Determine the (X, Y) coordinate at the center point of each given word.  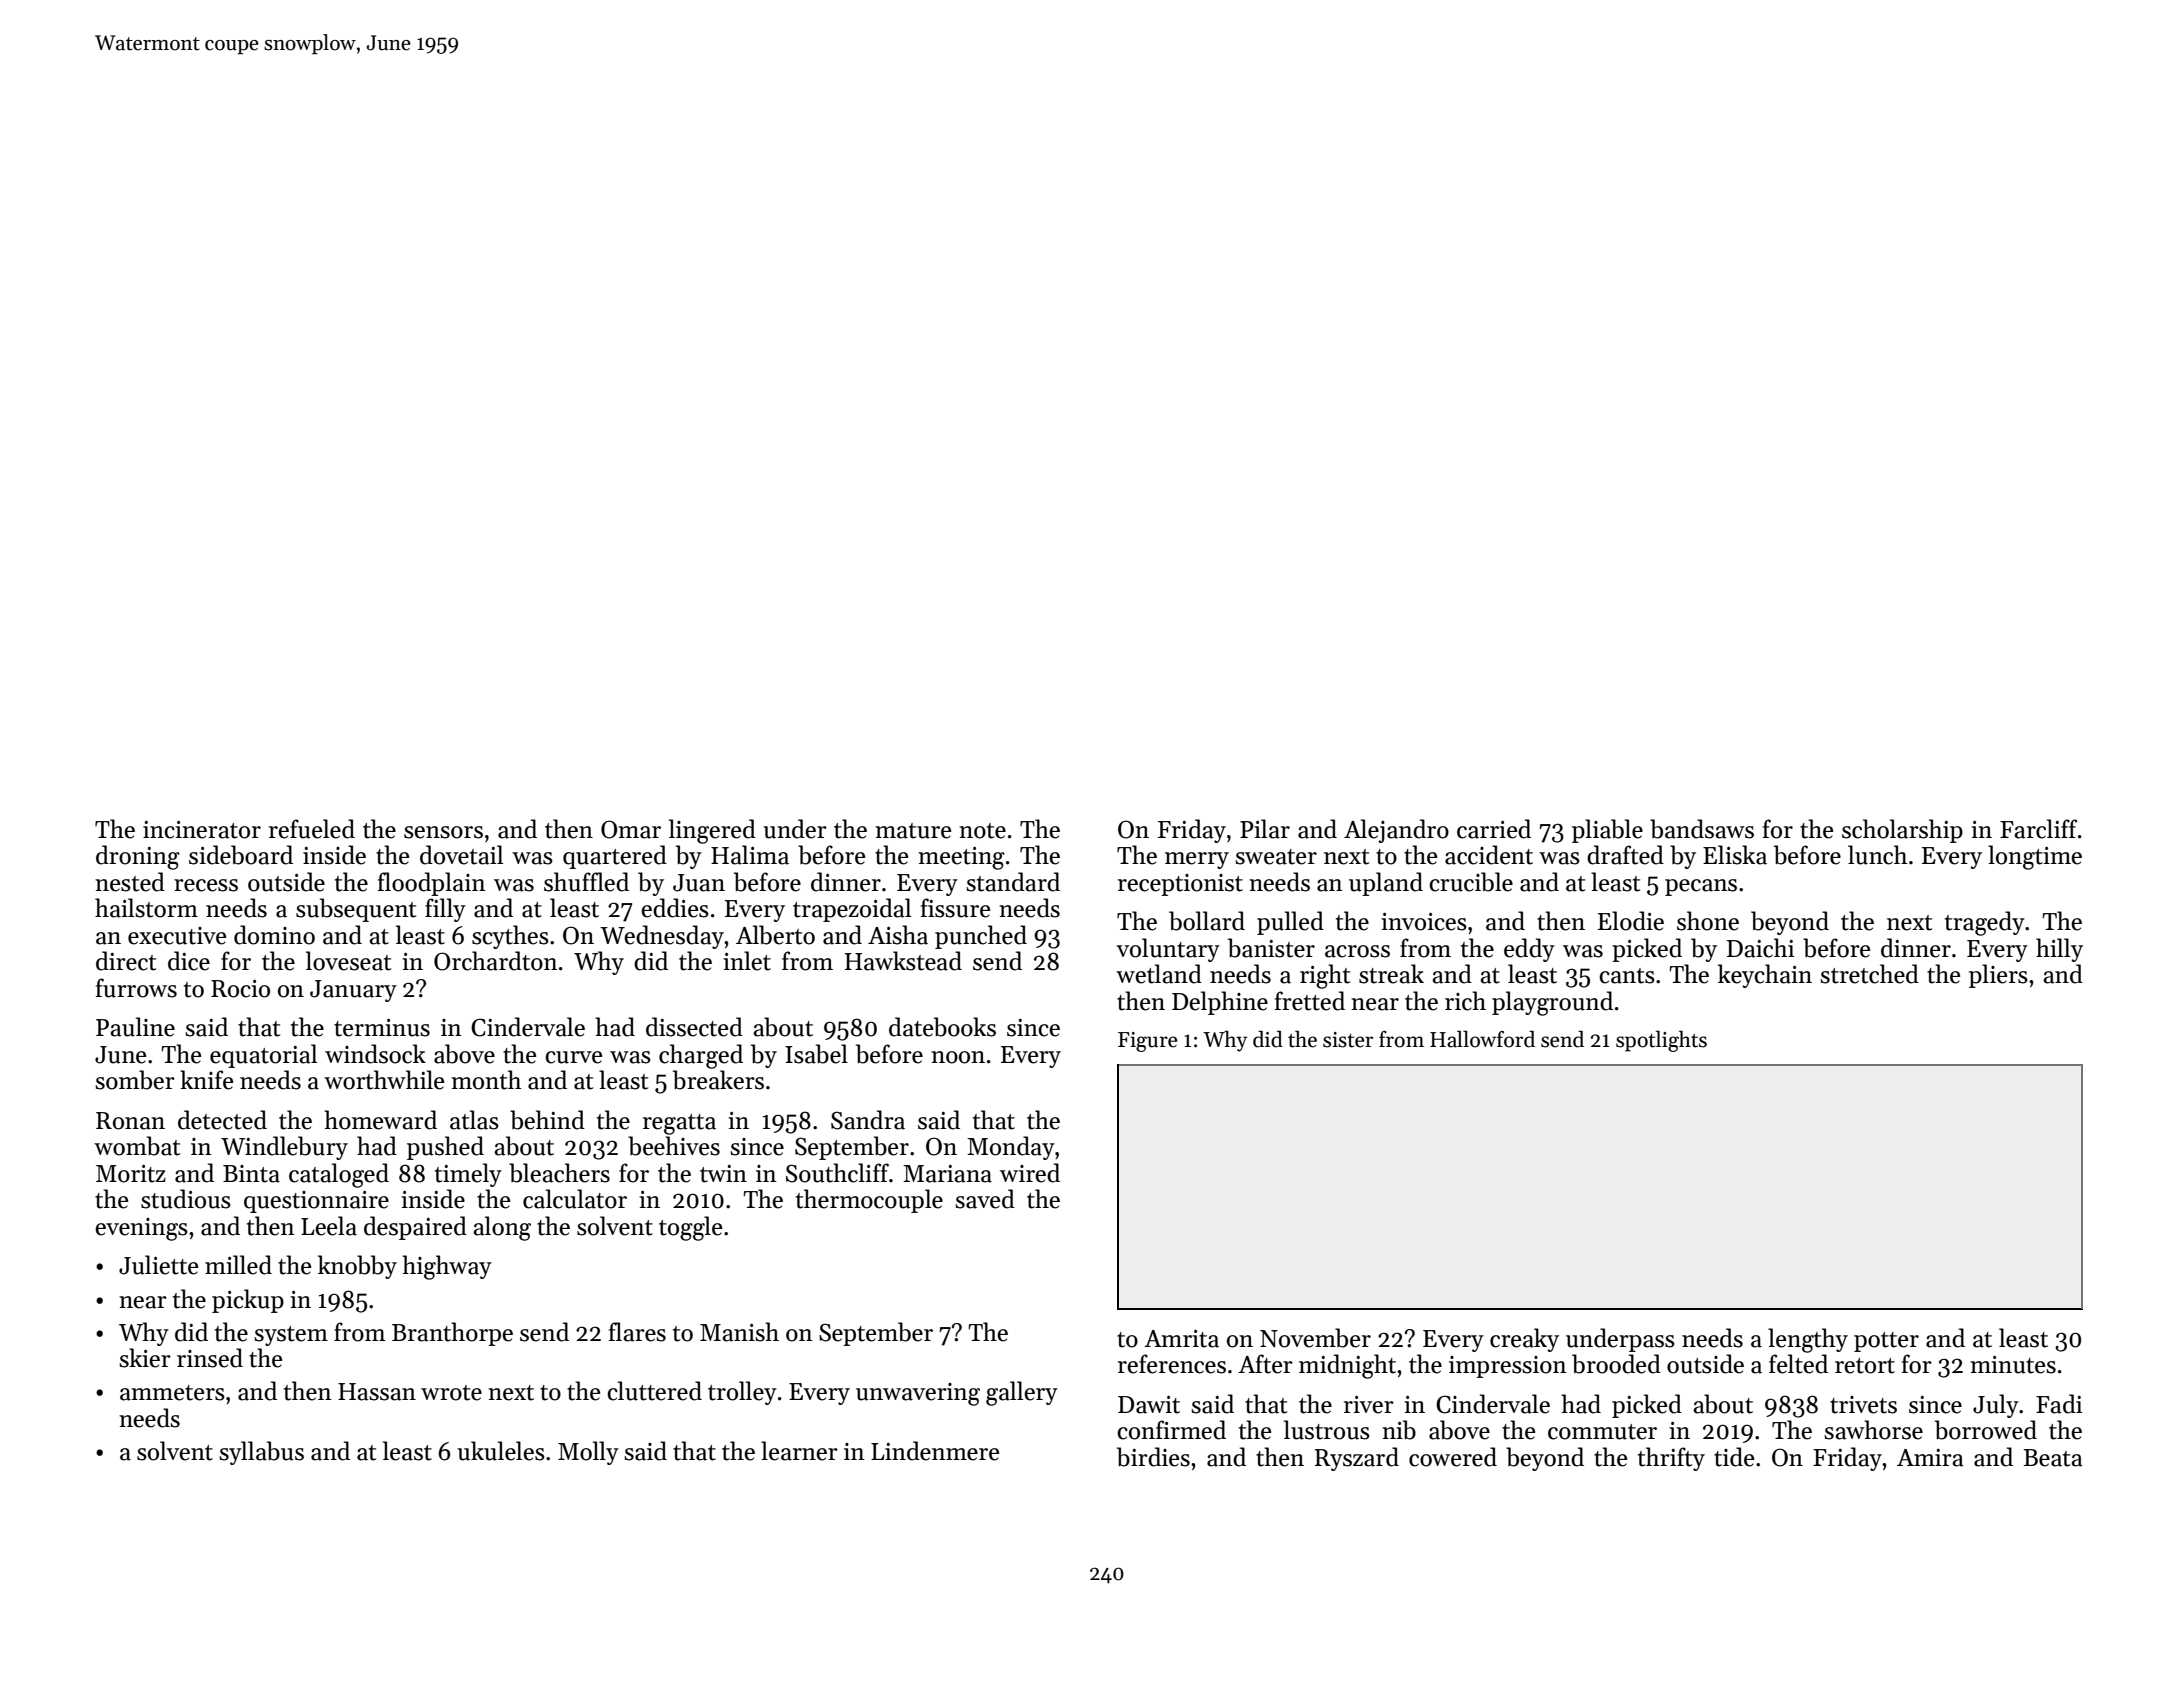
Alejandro (1396, 831)
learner (799, 1451)
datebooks (942, 1027)
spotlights (1661, 1041)
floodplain (432, 884)
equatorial (263, 1056)
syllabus (261, 1453)
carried (1494, 829)
